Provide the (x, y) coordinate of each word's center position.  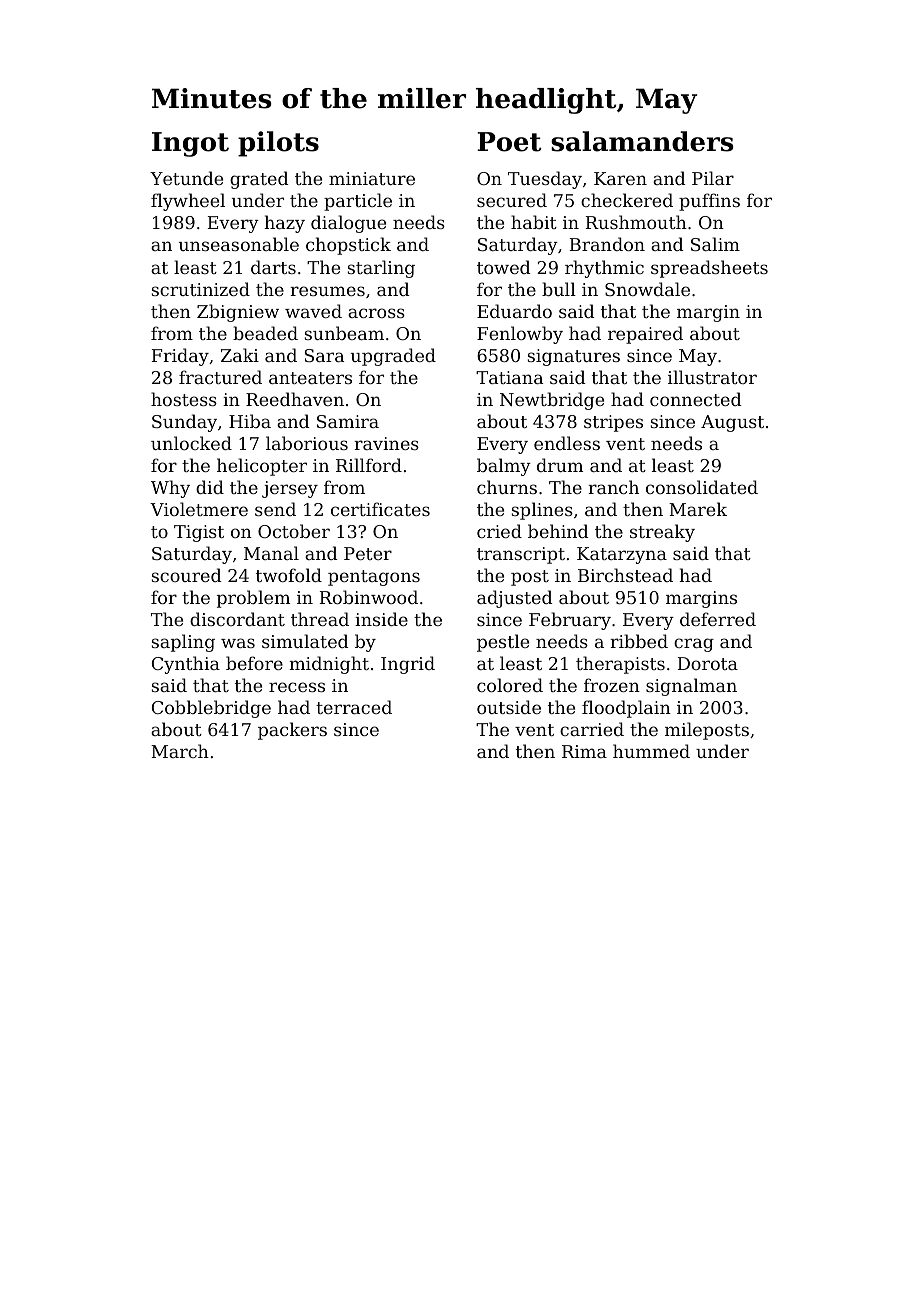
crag (694, 645)
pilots (278, 144)
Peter (368, 553)
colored (510, 685)
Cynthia (186, 665)
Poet (509, 142)
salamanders (642, 141)
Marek (698, 509)
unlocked (191, 443)
